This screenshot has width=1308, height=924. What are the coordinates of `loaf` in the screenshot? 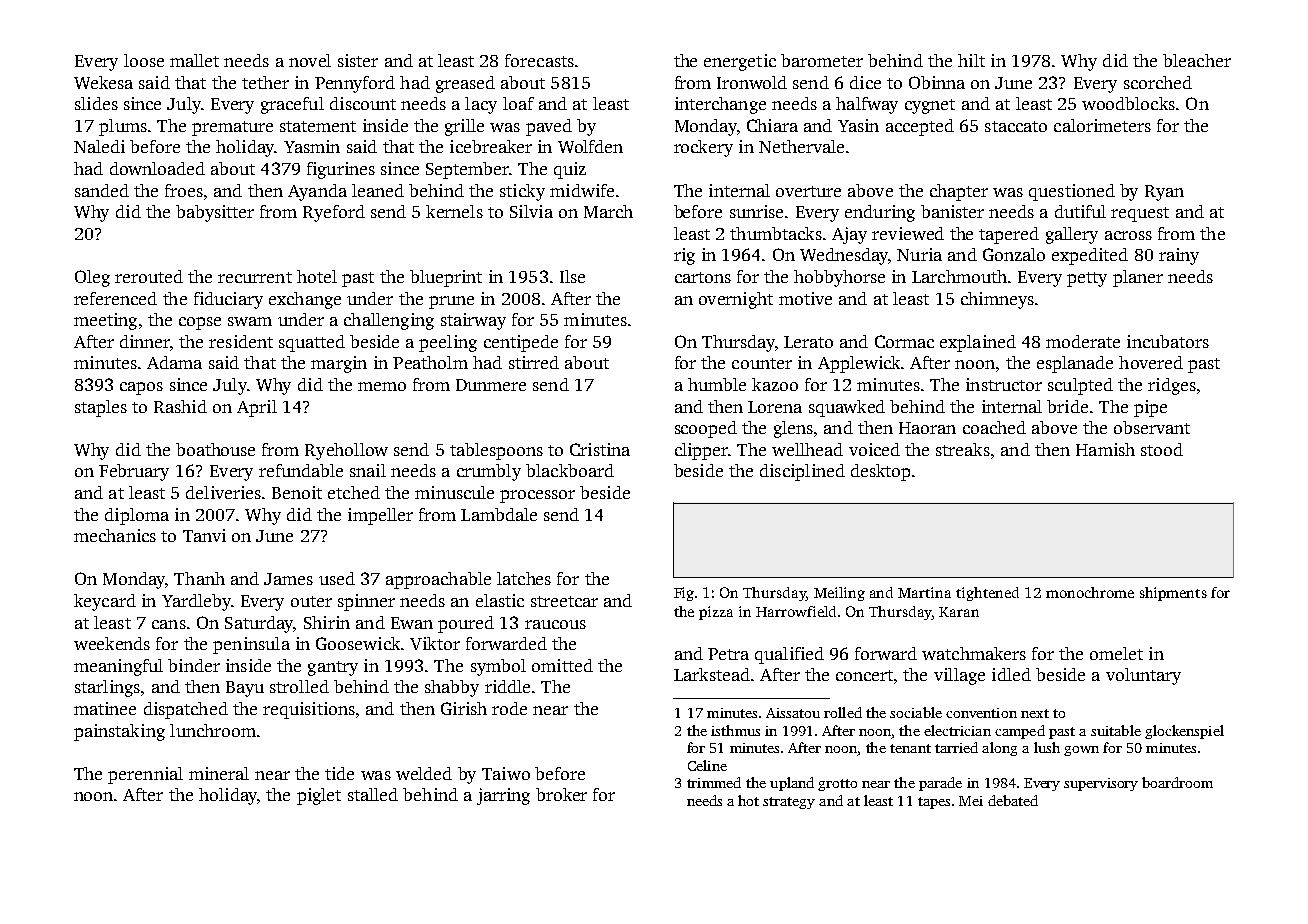 It's located at (518, 103).
